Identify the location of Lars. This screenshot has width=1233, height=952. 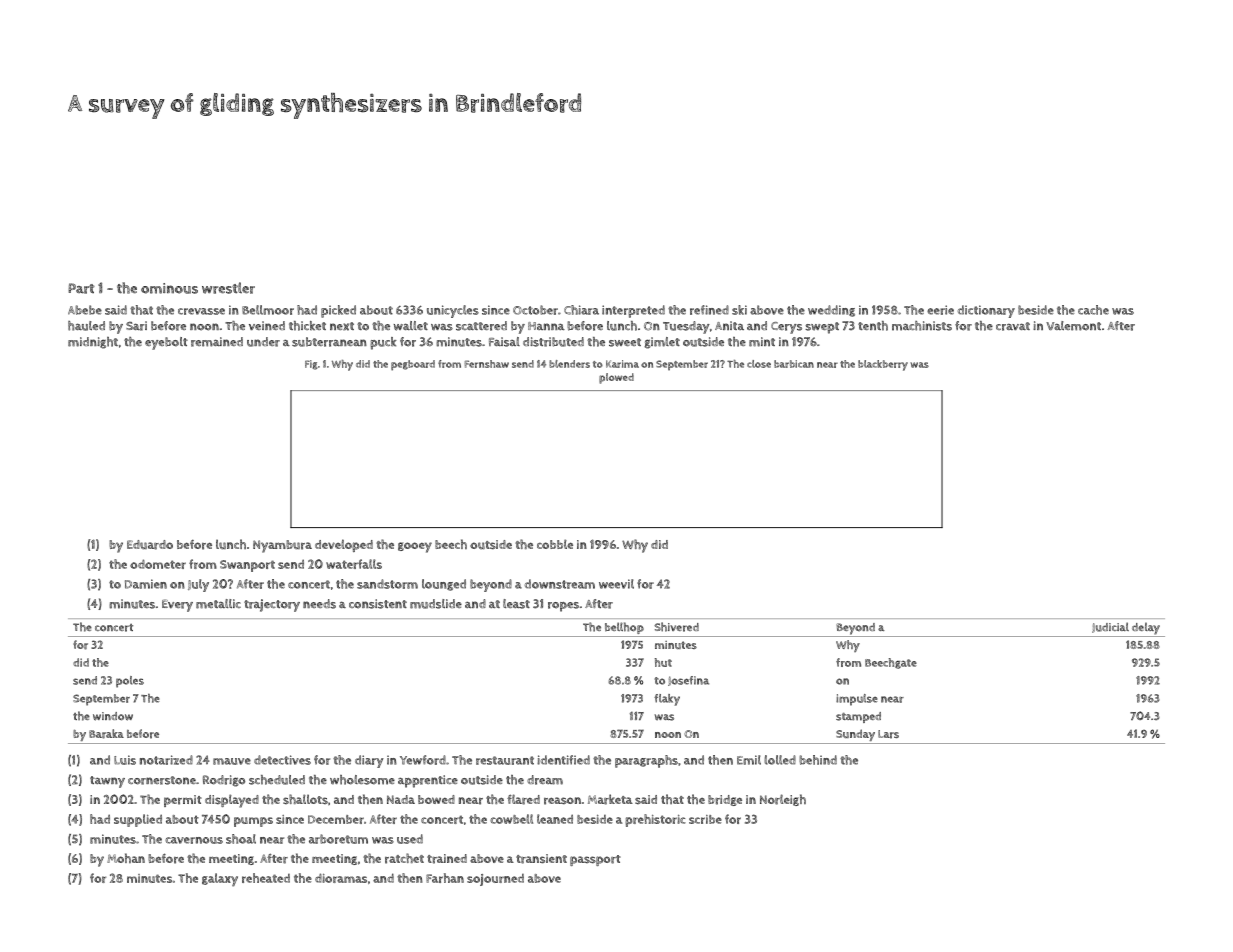
(888, 734).
